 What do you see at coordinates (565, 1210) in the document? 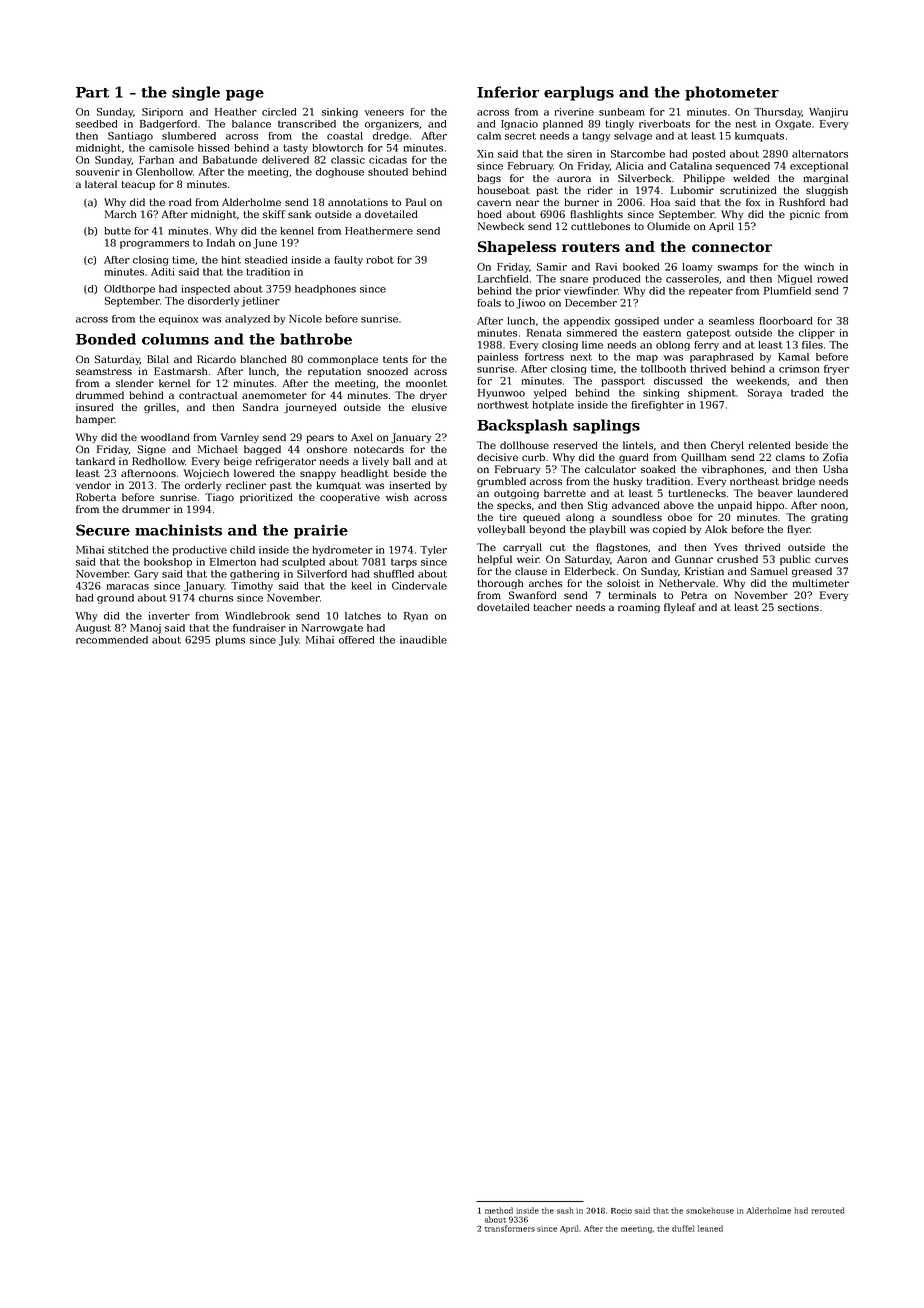
I see `sash` at bounding box center [565, 1210].
